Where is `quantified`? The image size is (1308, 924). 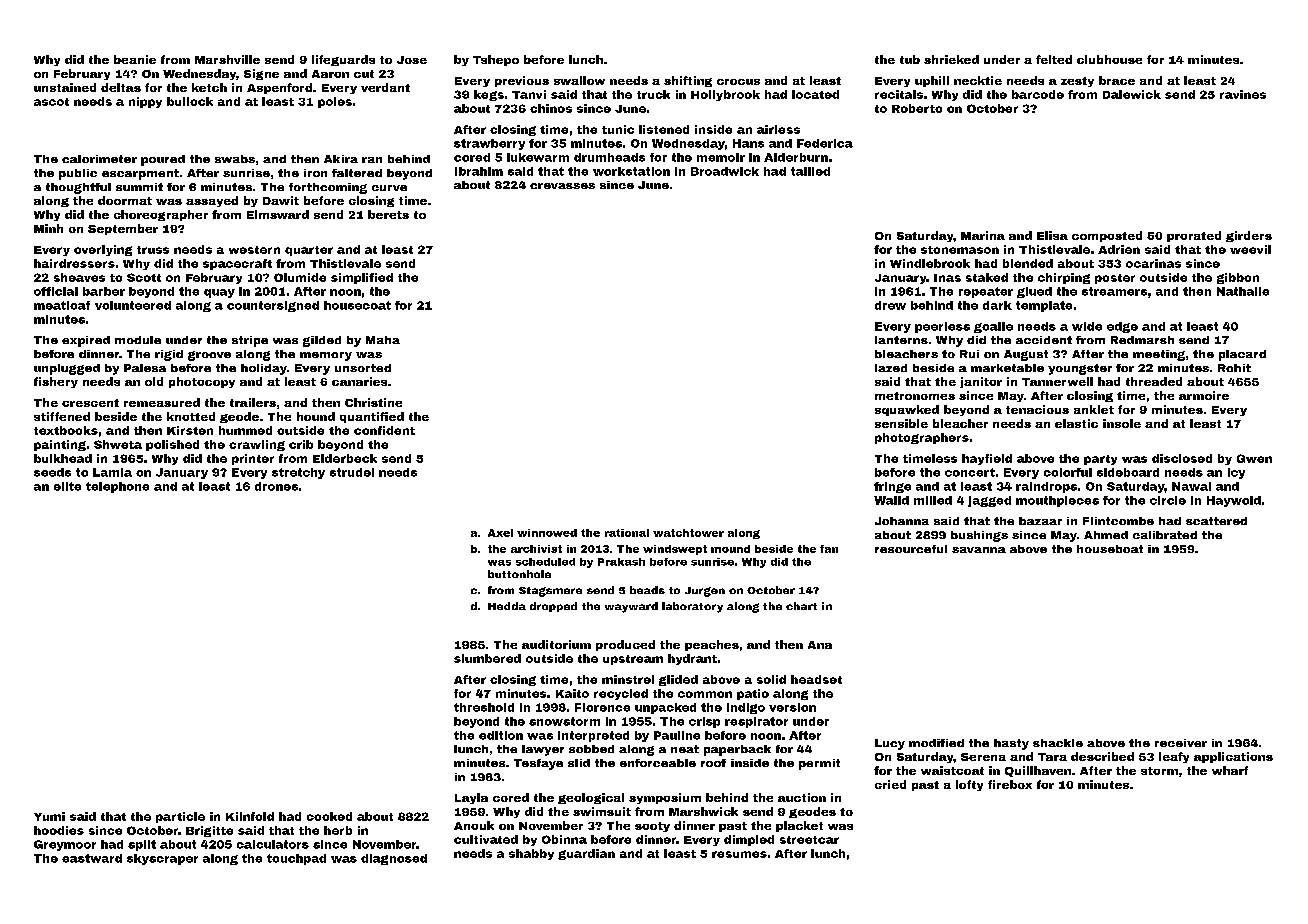 quantified is located at coordinates (372, 417).
